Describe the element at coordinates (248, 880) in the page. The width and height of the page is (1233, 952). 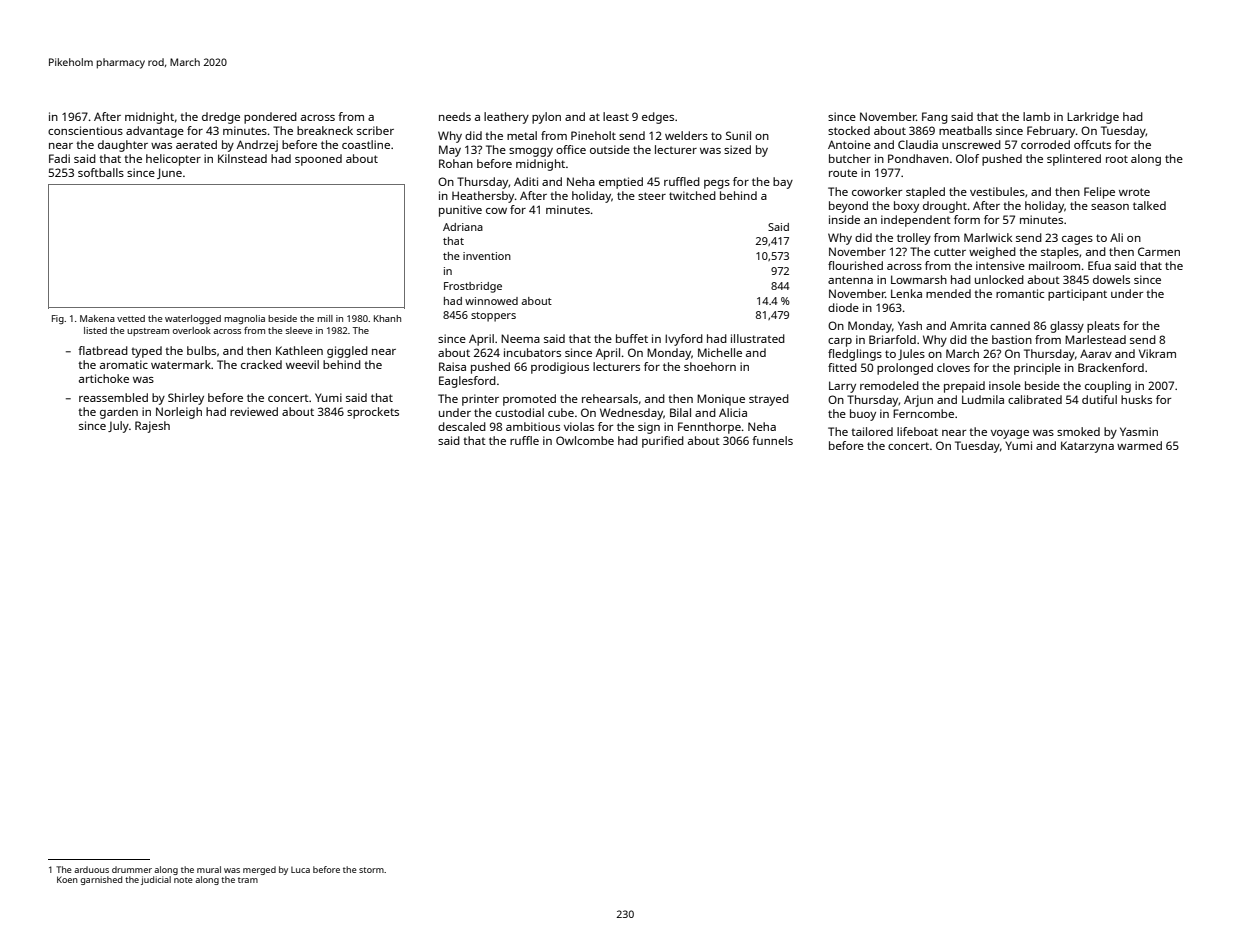
I see `tram` at that location.
